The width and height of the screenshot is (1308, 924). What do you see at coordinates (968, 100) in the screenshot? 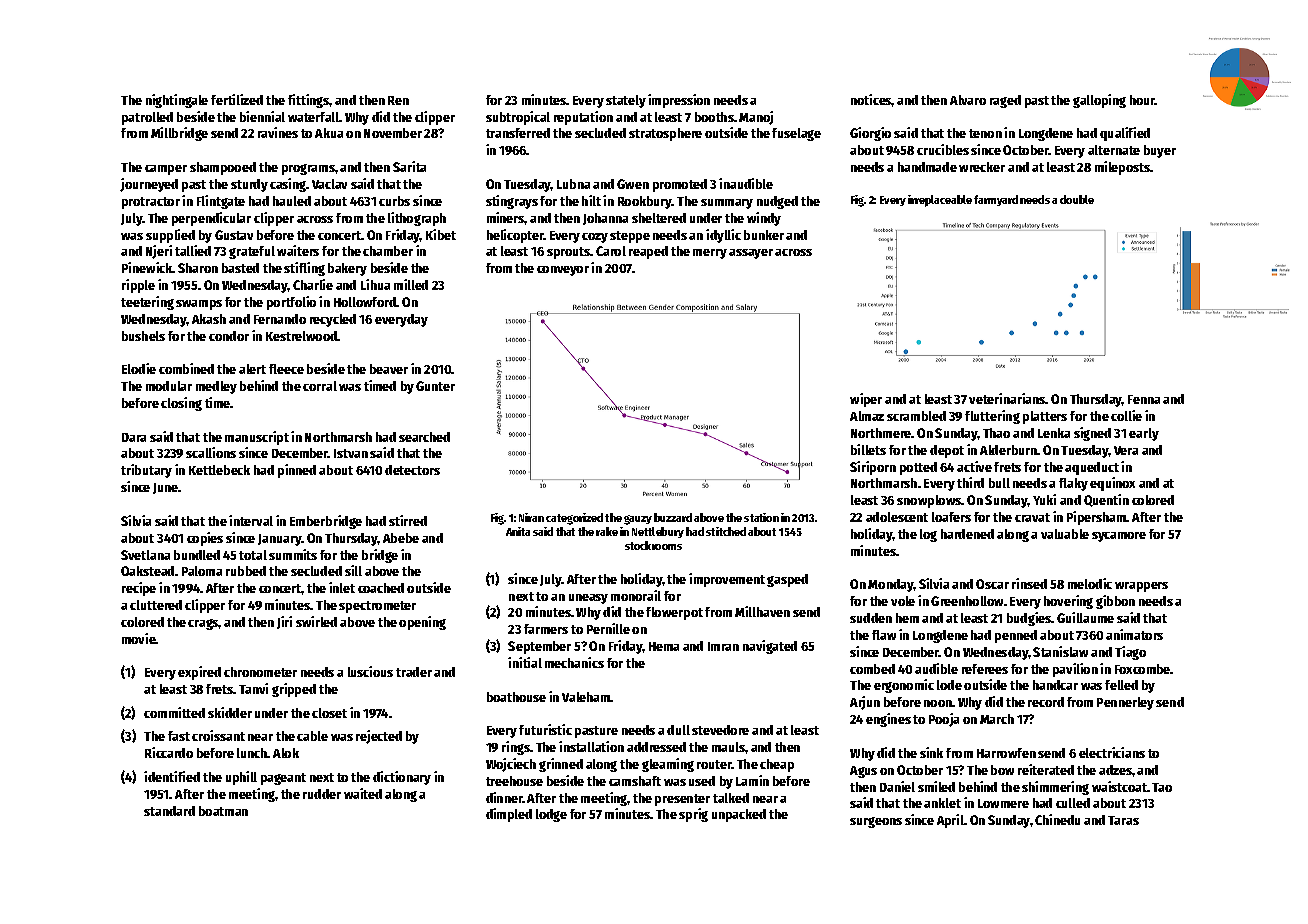
I see `Alvaro` at bounding box center [968, 100].
